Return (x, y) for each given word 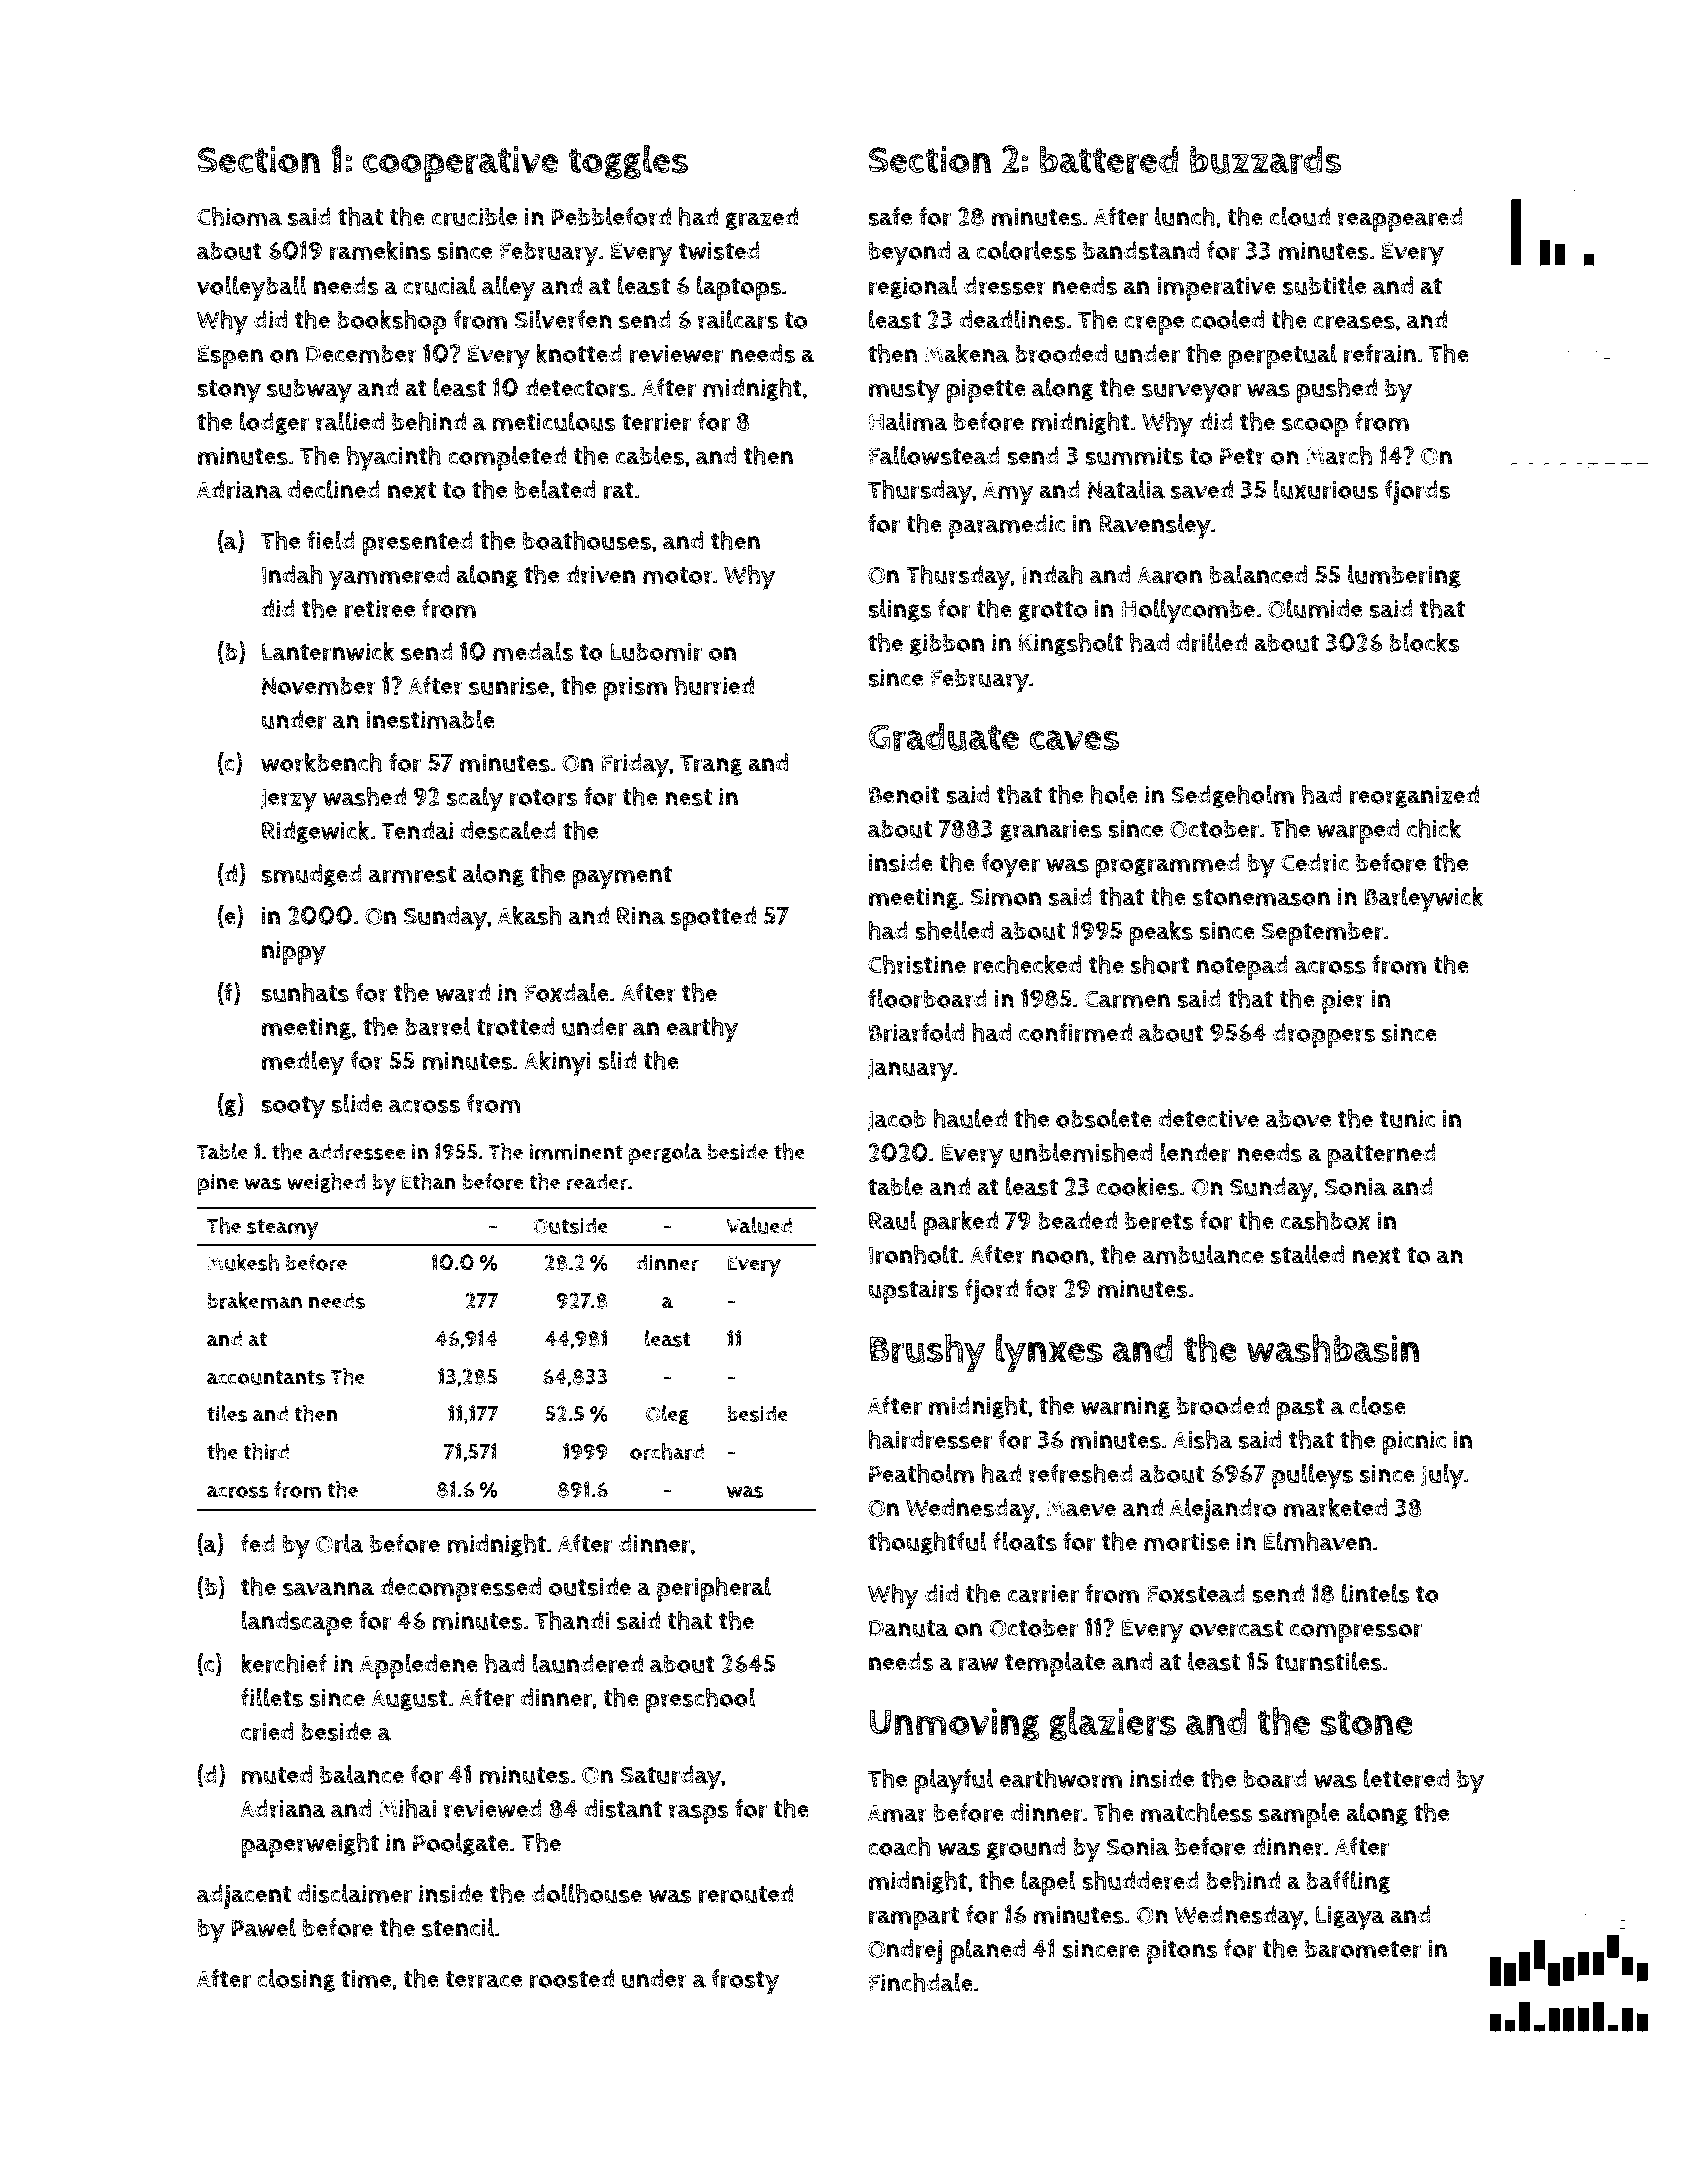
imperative (1216, 288)
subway (309, 391)
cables (650, 455)
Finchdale (921, 1982)
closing (296, 1980)
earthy (702, 1029)
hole (1114, 794)
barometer (1363, 1949)
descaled (508, 830)
